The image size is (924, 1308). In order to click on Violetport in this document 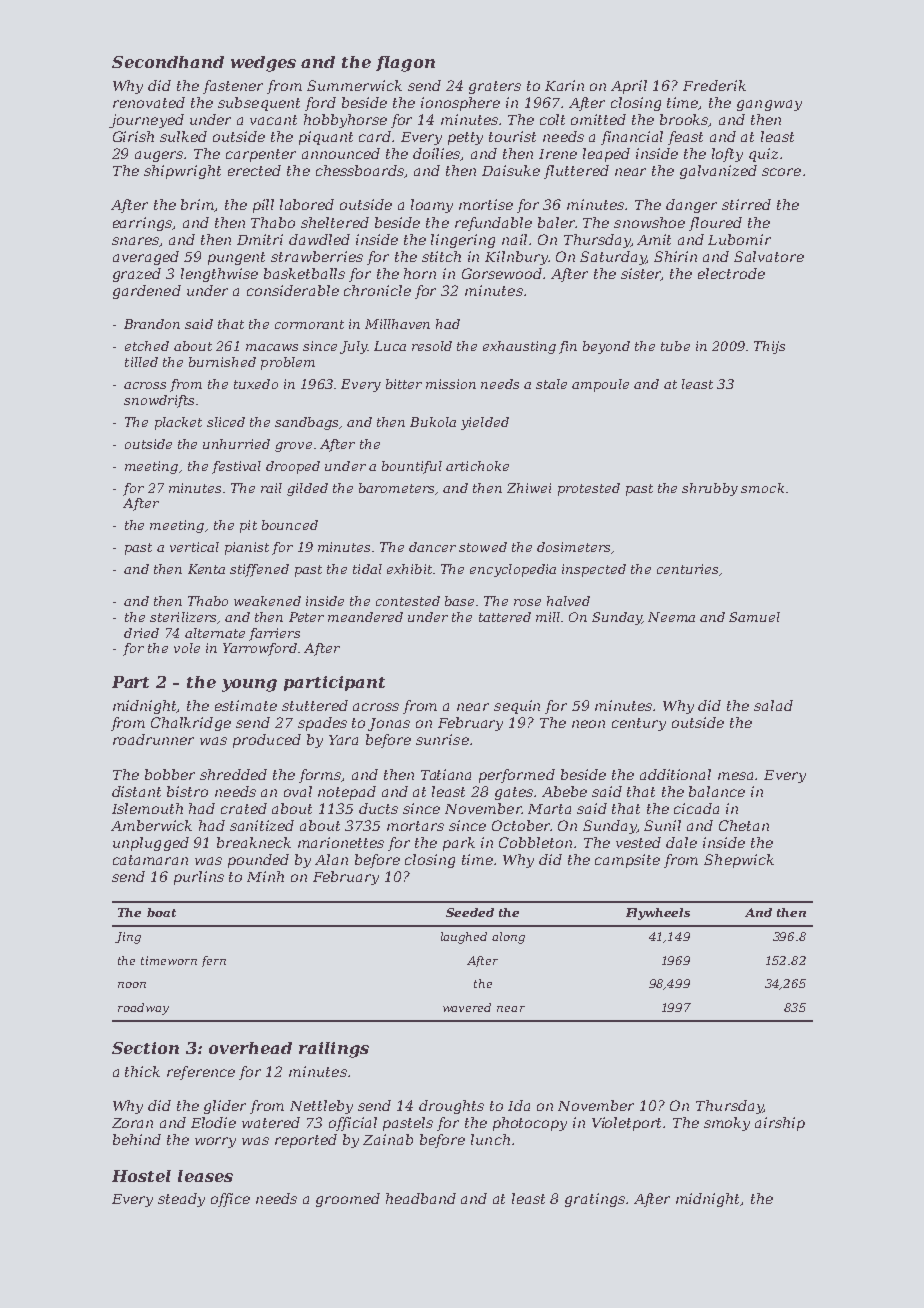, I will do `click(628, 1124)`.
